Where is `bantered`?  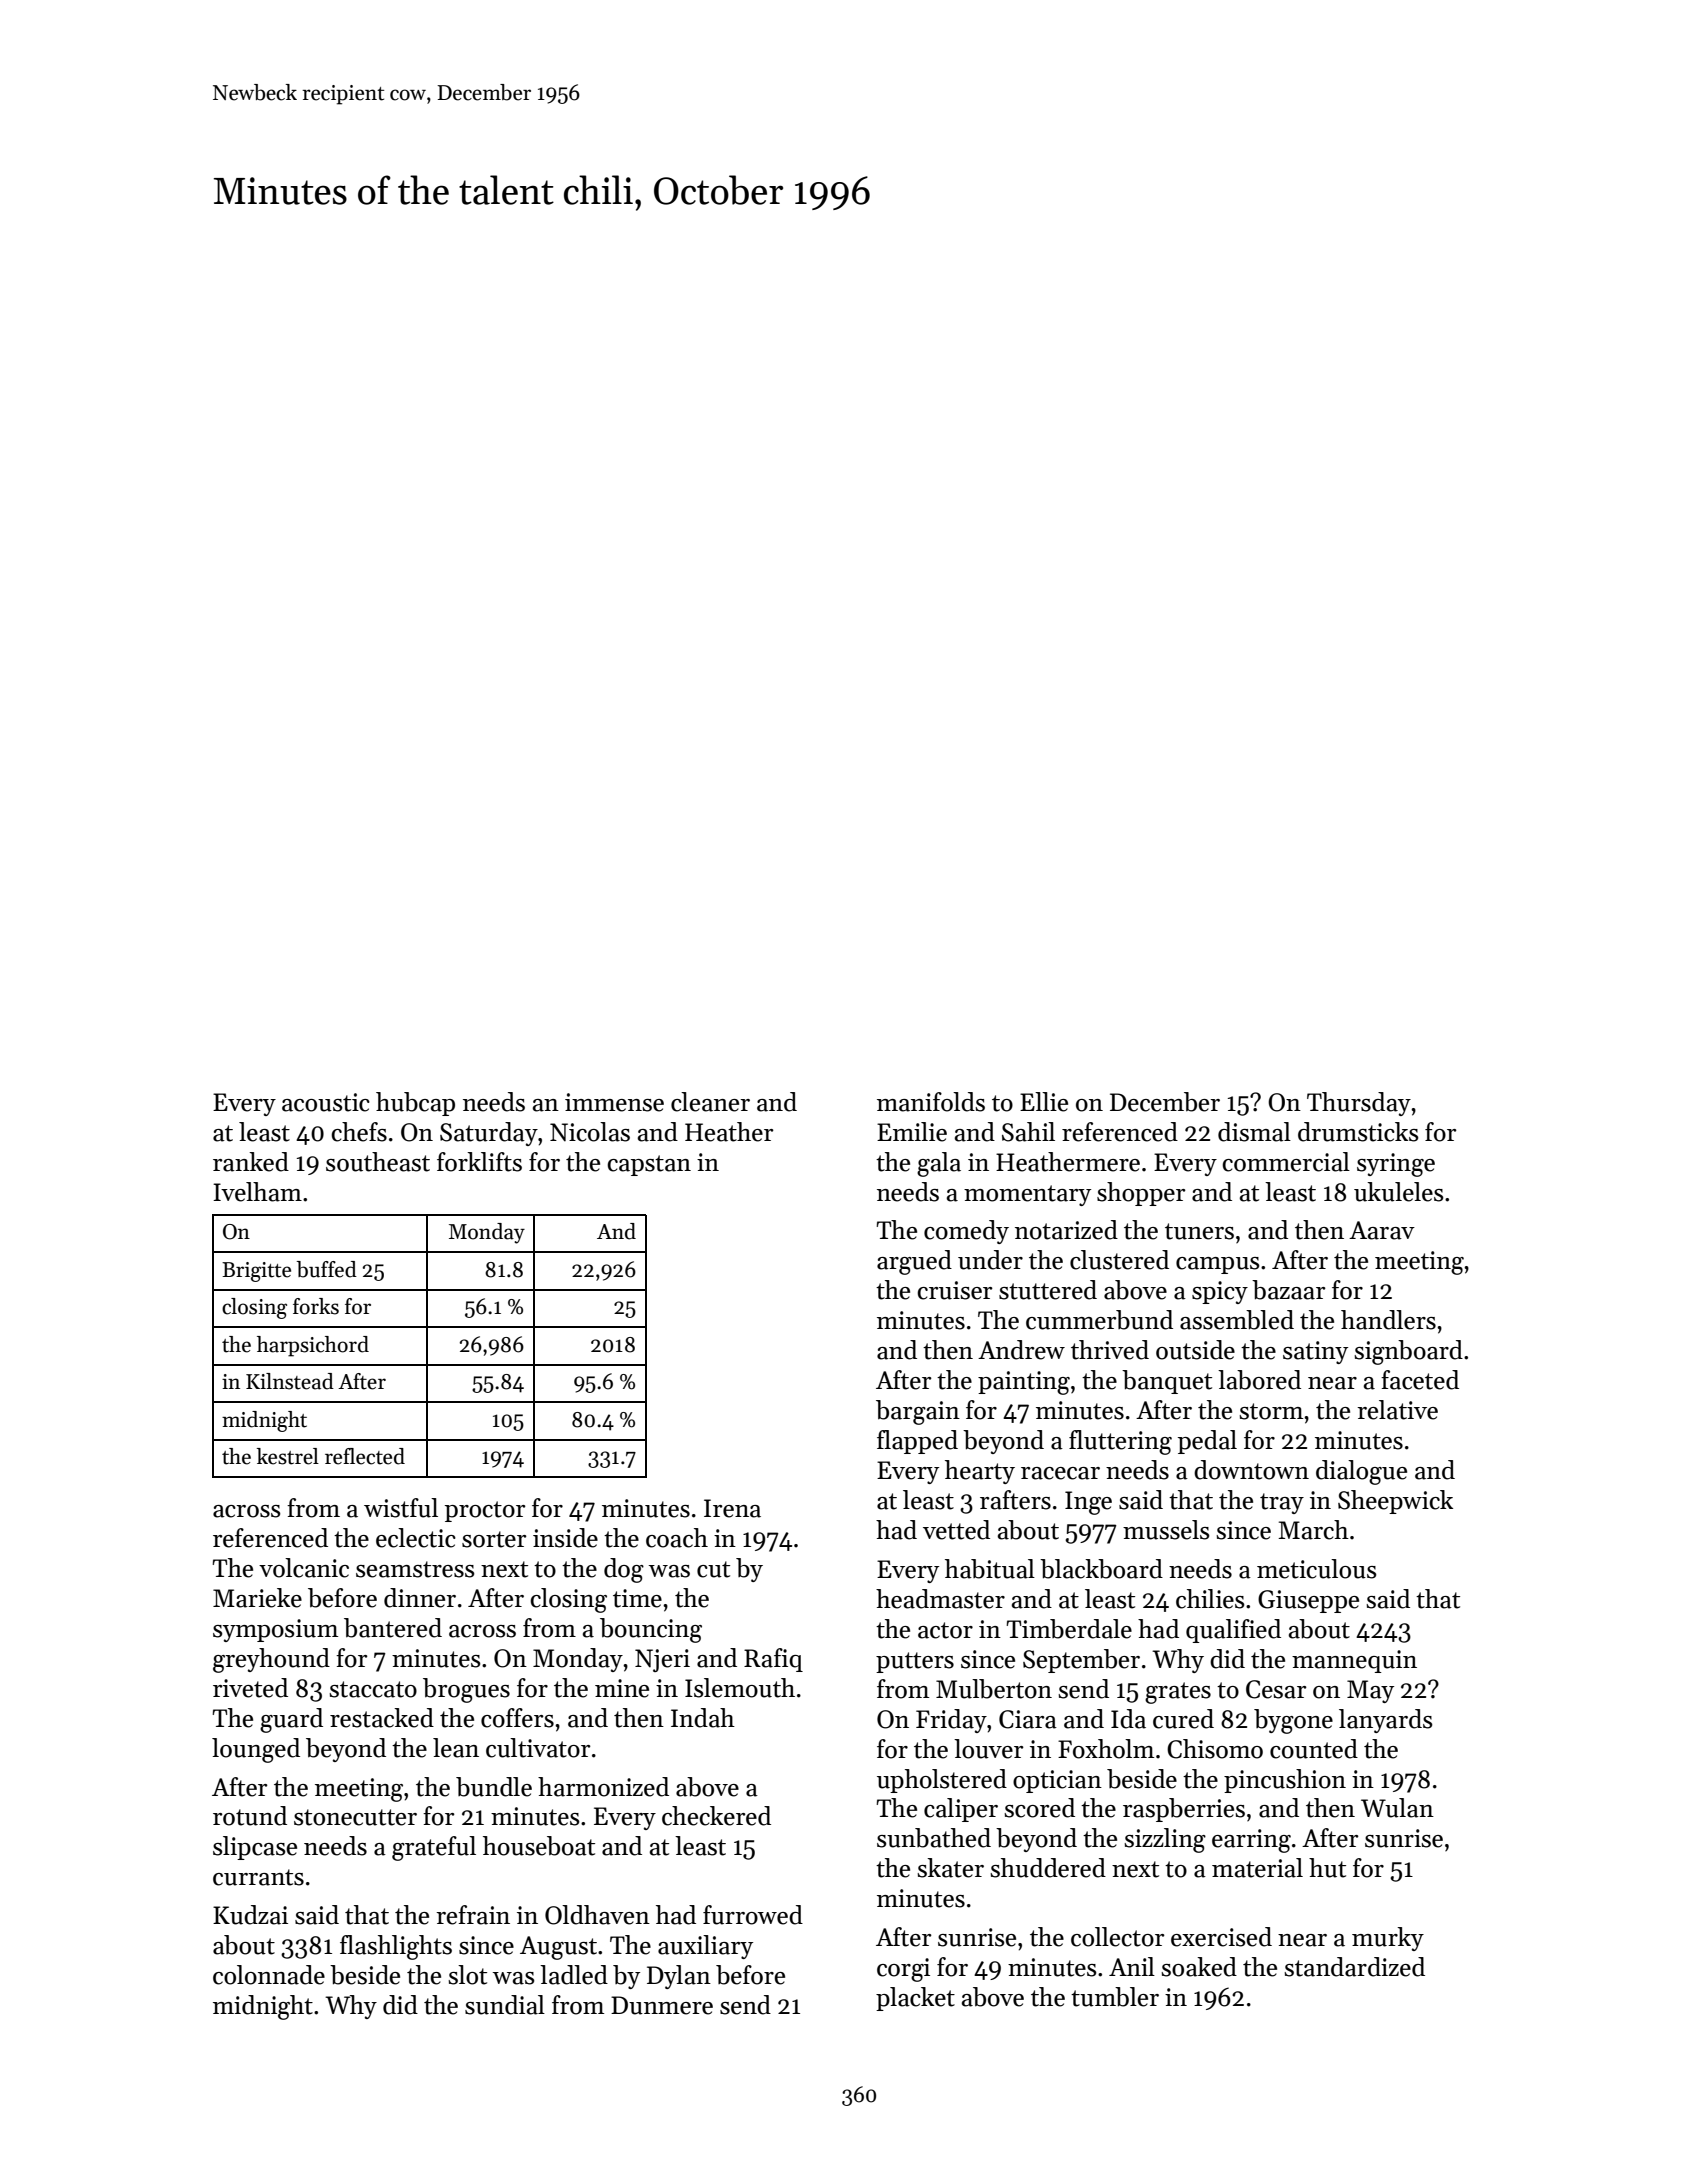 bantered is located at coordinates (393, 1628).
